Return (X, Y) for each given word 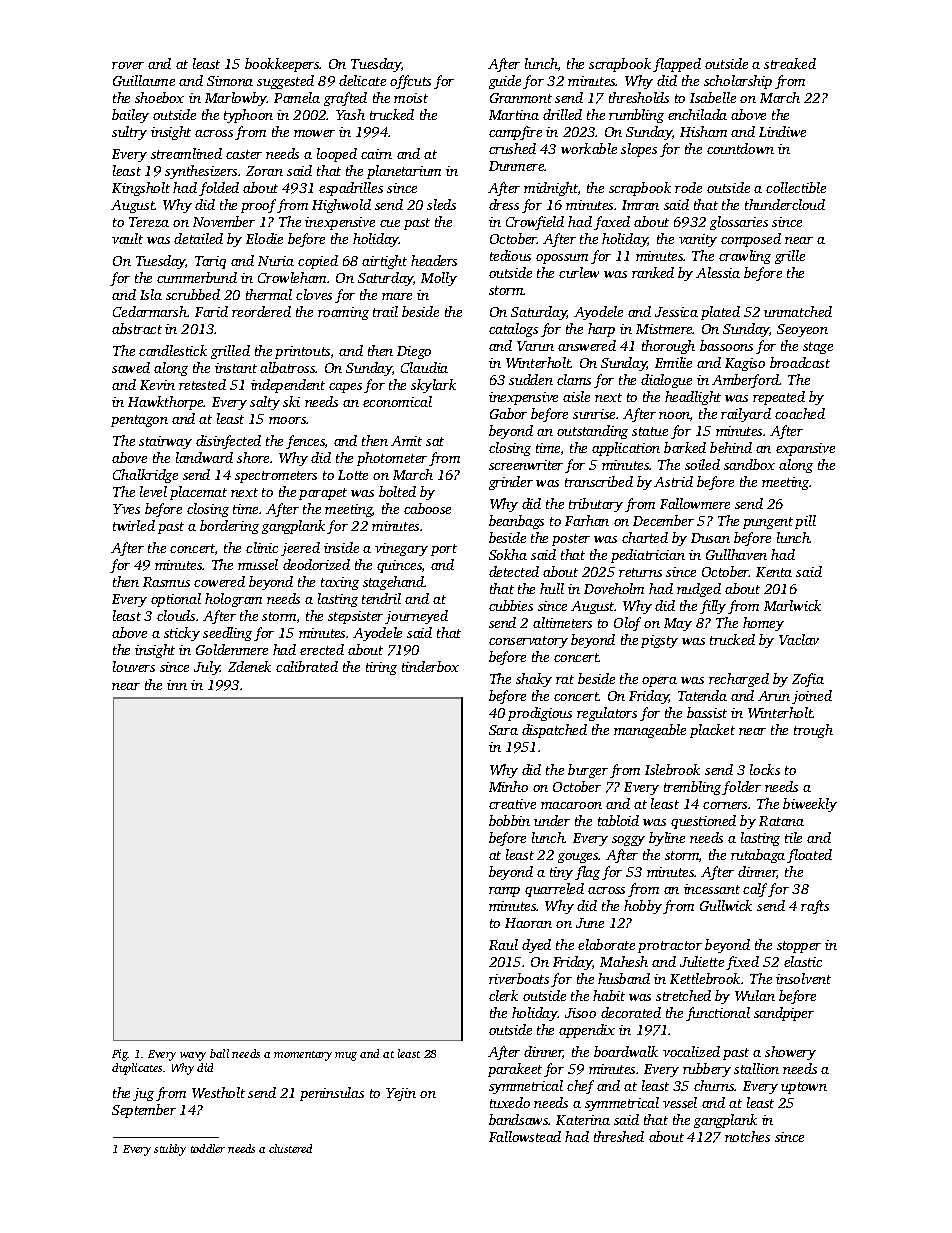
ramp (504, 892)
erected (322, 649)
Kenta (774, 572)
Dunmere (516, 166)
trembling (692, 788)
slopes (639, 150)
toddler (208, 1148)
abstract (137, 328)
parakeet (515, 1070)
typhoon (248, 116)
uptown (804, 1088)
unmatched (798, 311)
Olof (627, 624)
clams (574, 379)
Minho (508, 786)
